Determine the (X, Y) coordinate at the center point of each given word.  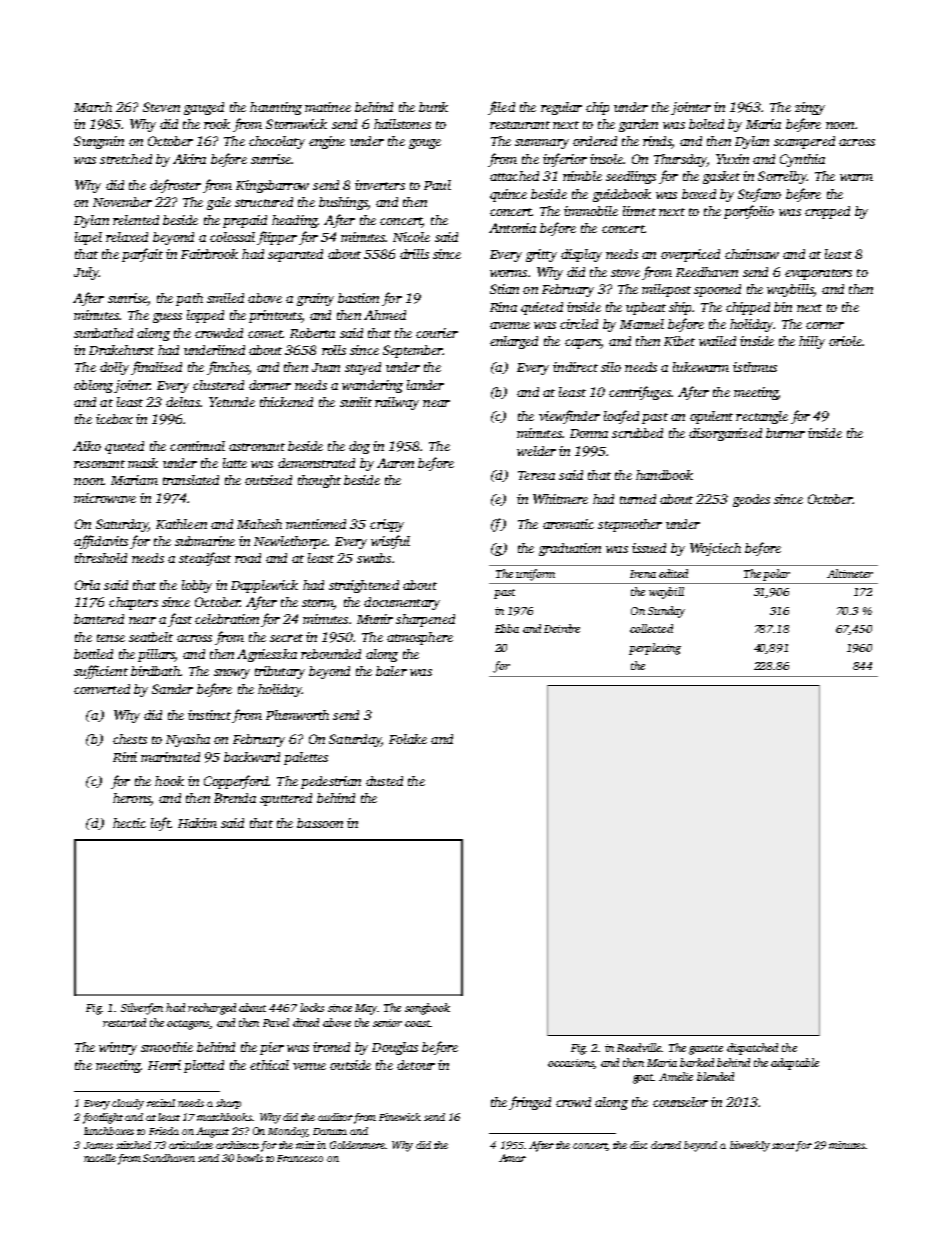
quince (508, 195)
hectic (129, 823)
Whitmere (560, 499)
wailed (717, 341)
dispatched (752, 1049)
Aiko (87, 446)
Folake (408, 739)
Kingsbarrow (272, 186)
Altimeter (850, 573)
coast (418, 1023)
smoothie (167, 1047)
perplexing (655, 649)
